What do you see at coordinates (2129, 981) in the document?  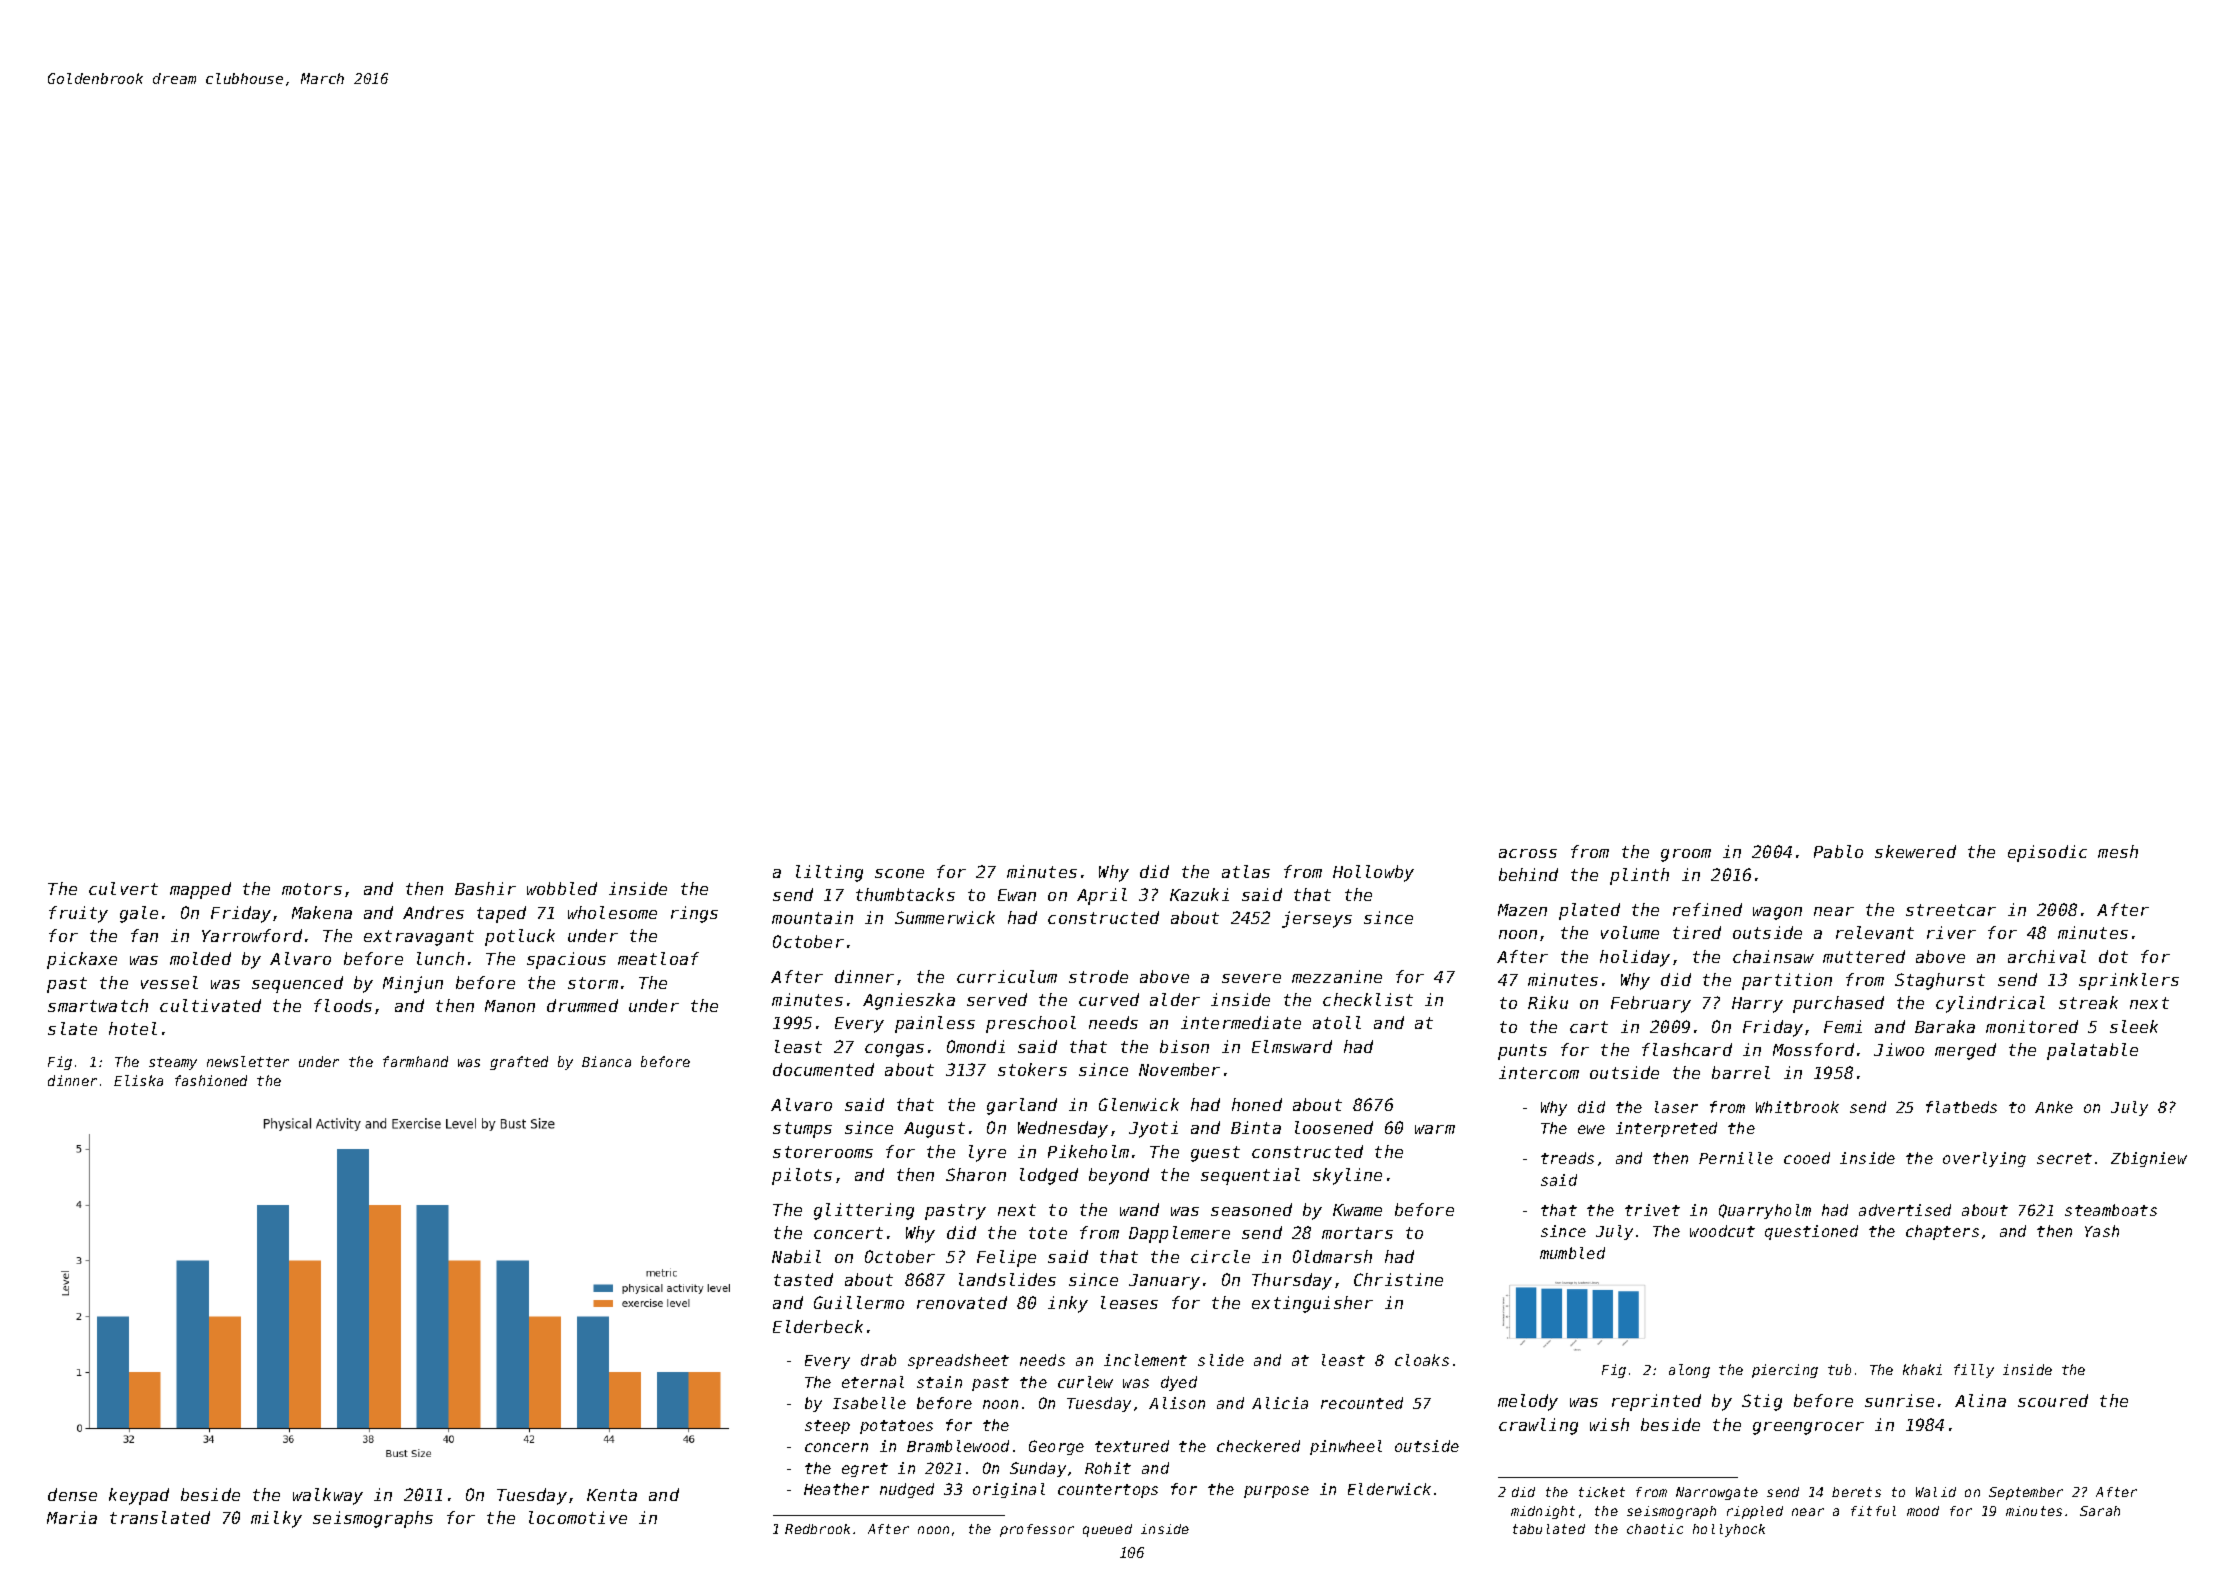 I see `sprinklers` at bounding box center [2129, 981].
